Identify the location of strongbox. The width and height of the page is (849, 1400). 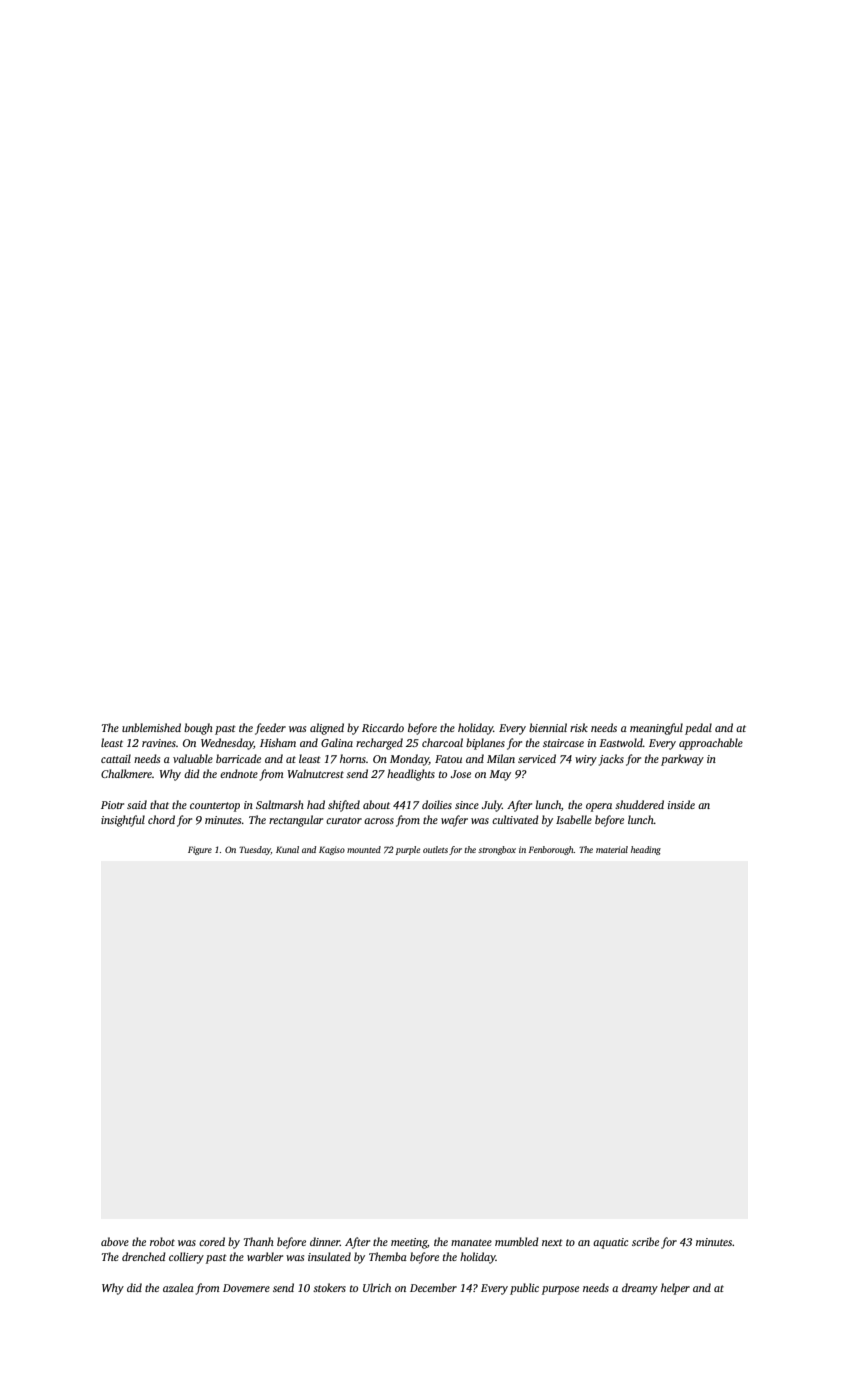
(497, 850).
